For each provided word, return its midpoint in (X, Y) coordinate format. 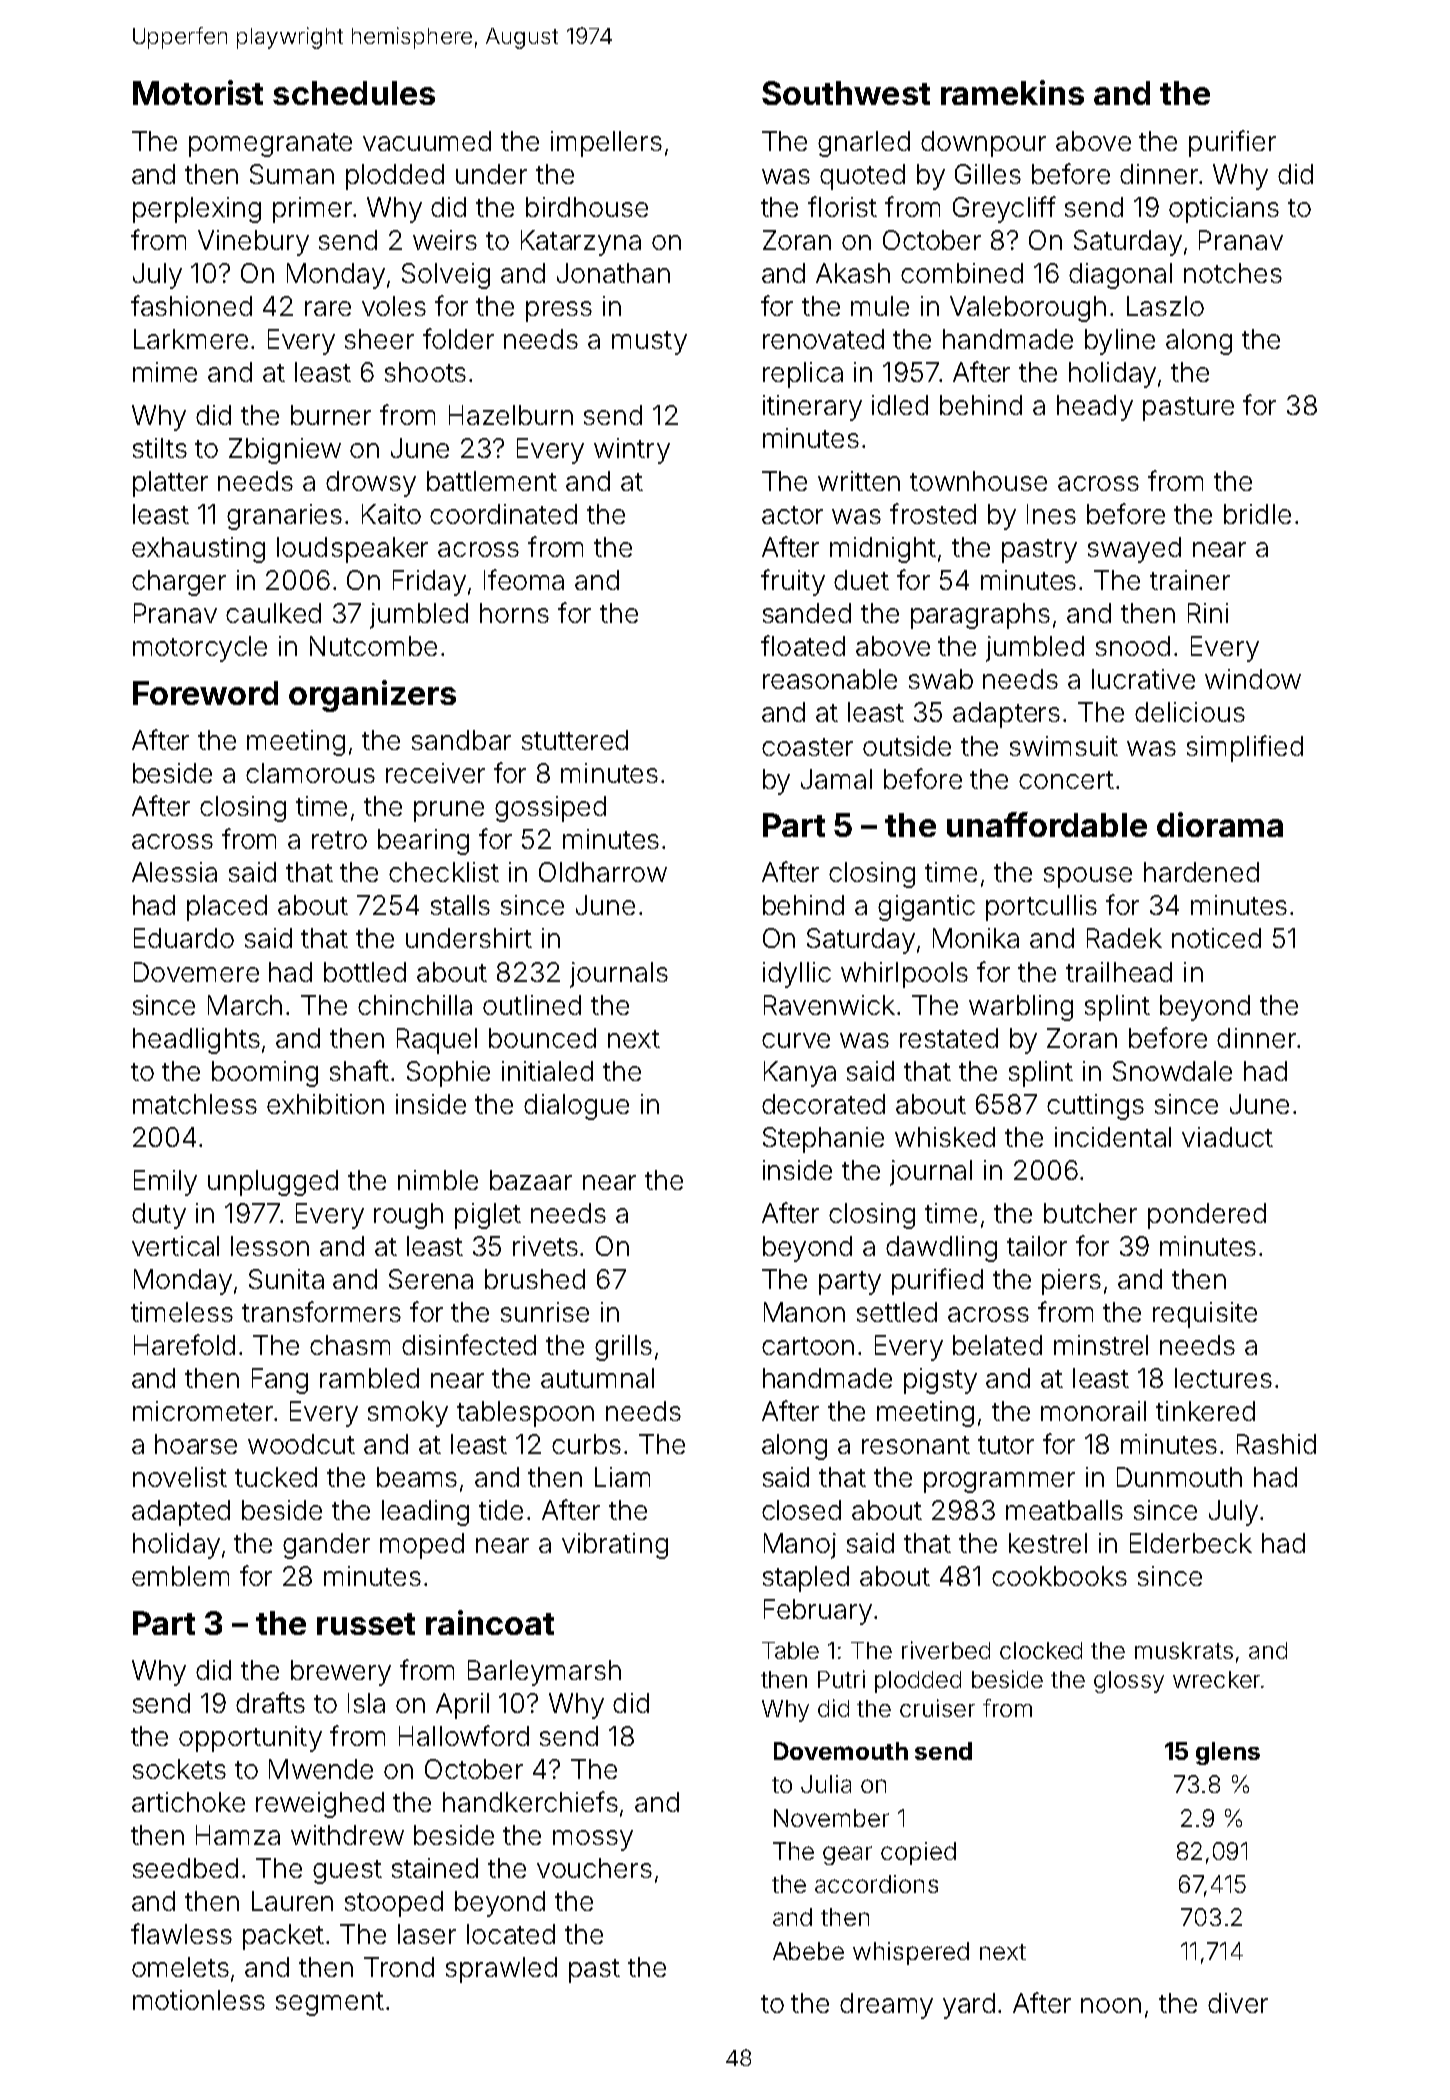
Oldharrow (603, 872)
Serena (431, 1279)
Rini (1208, 613)
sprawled (501, 1970)
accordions (876, 1884)
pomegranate (270, 145)
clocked (1041, 1650)
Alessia (174, 872)
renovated (823, 339)
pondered (1207, 1216)
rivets (545, 1246)
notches (1233, 273)
